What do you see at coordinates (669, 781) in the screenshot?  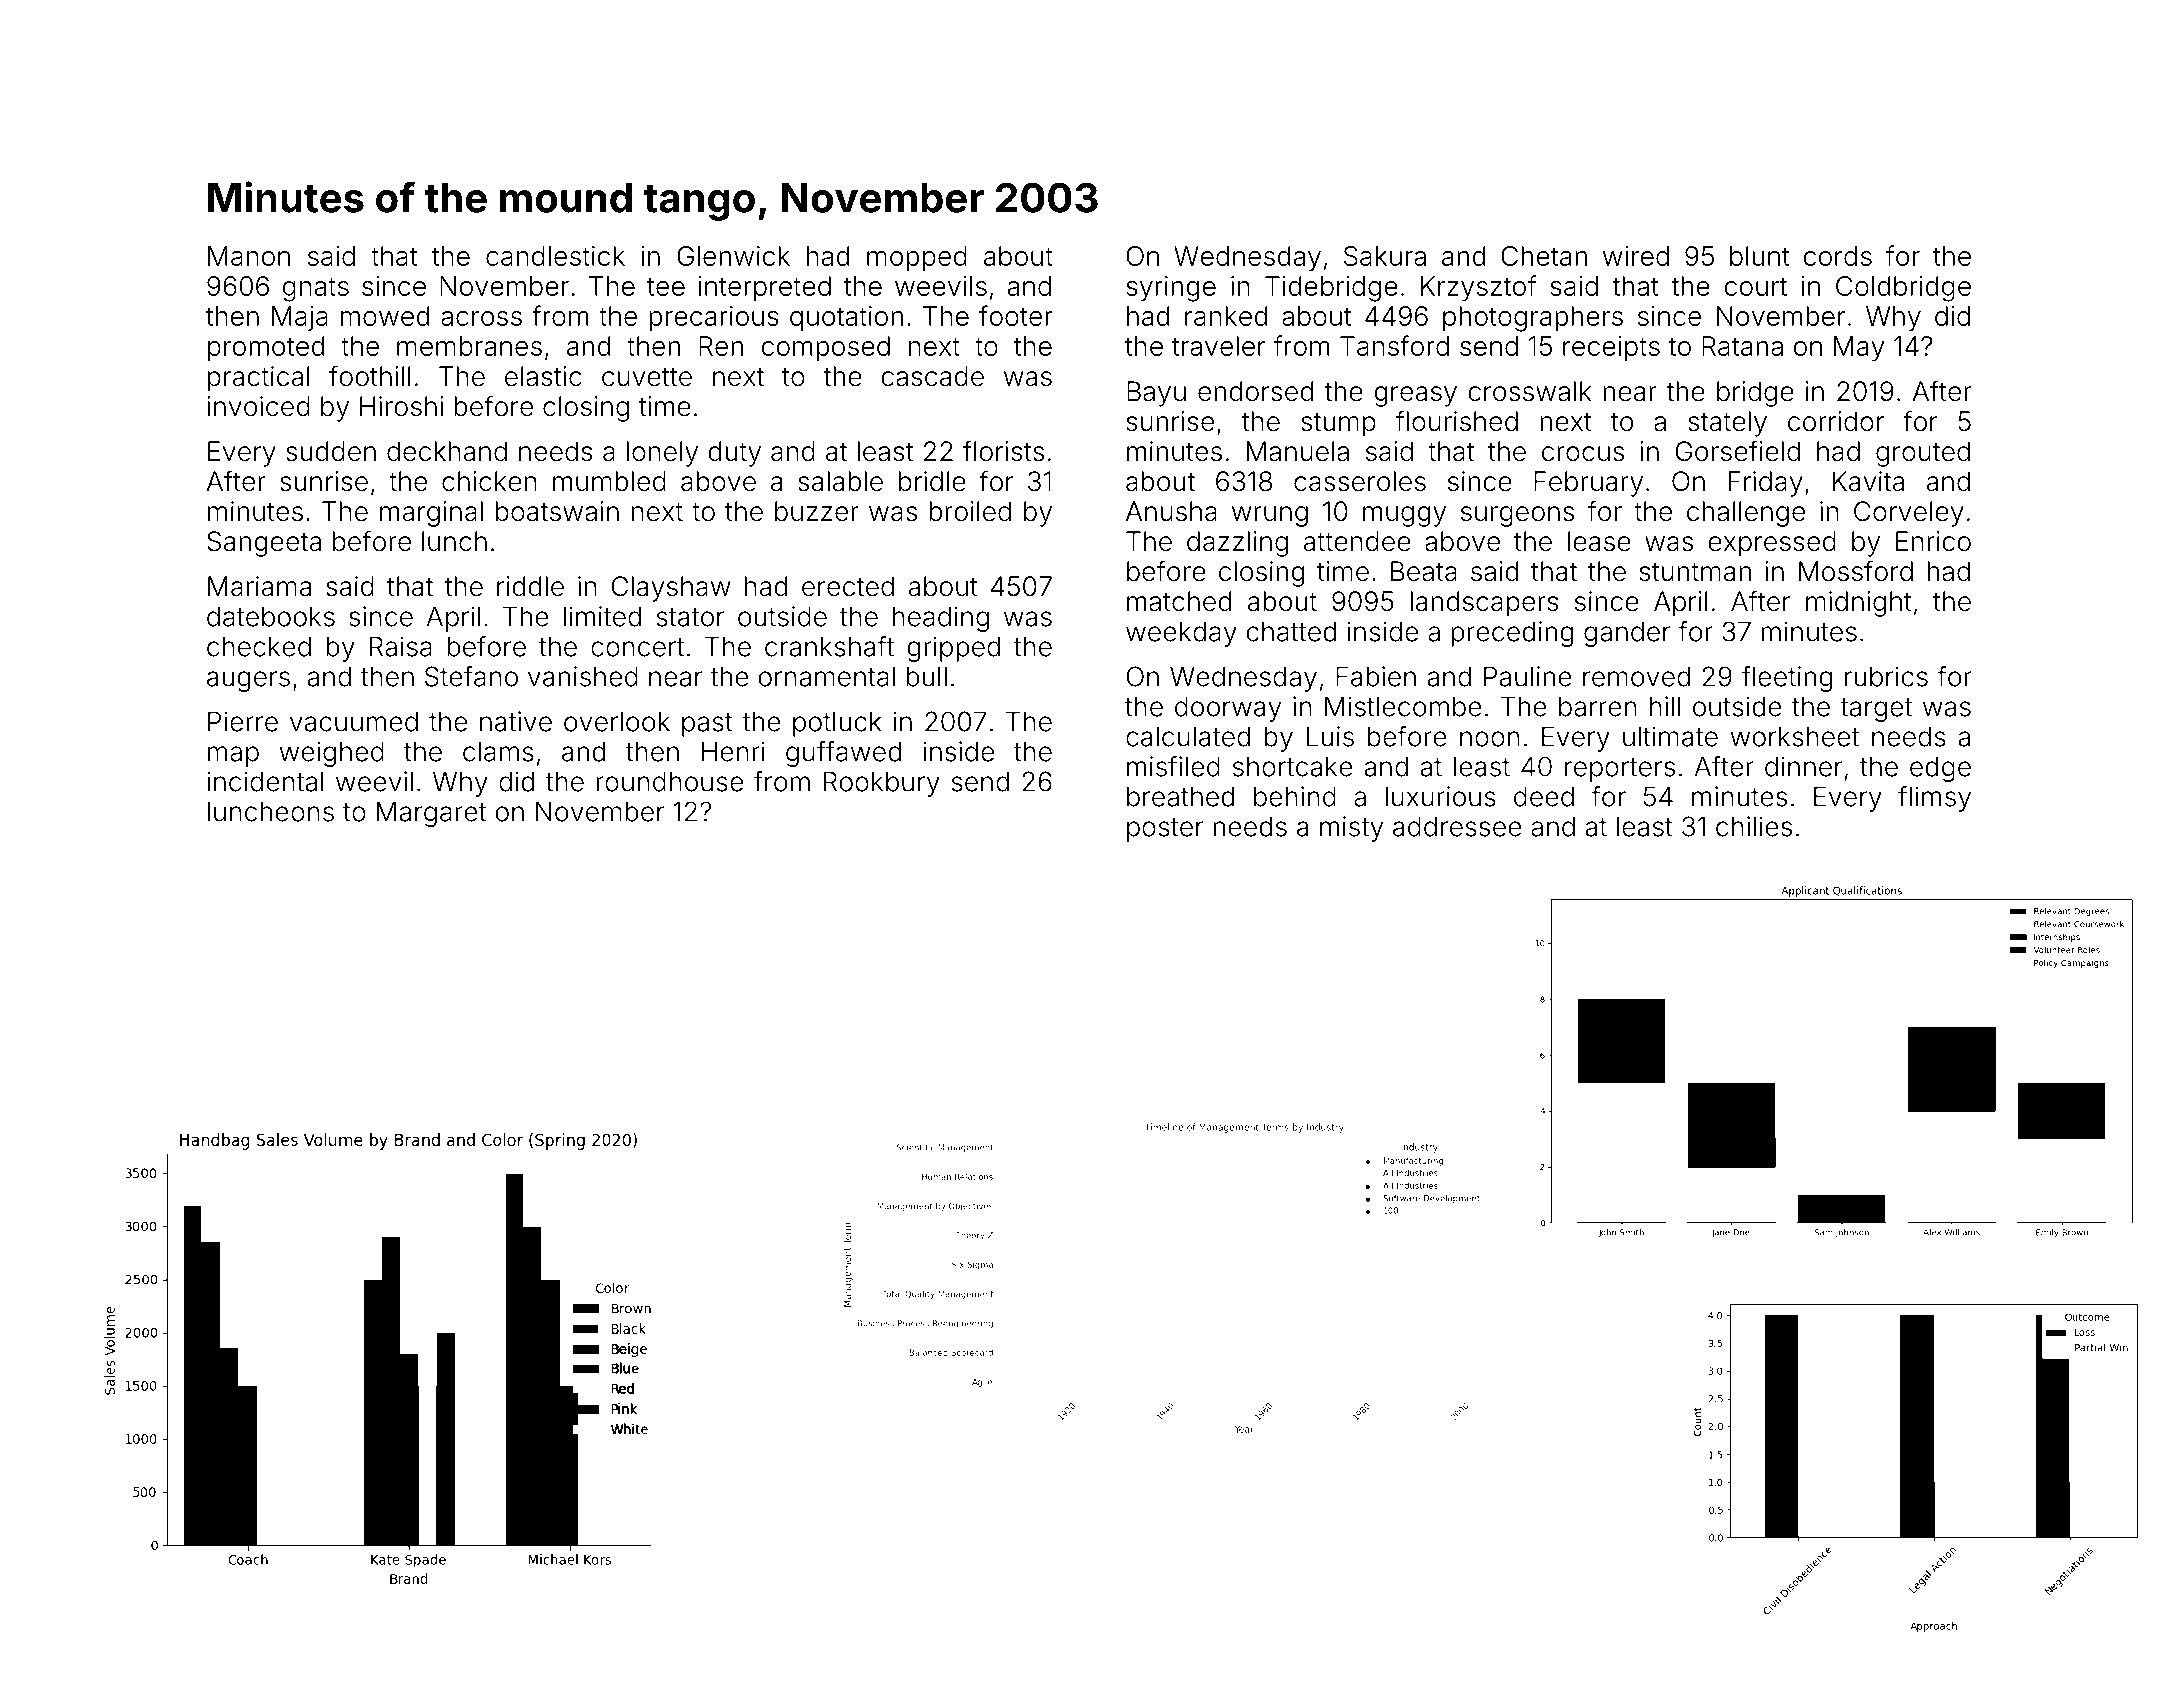 I see `roundhouse` at bounding box center [669, 781].
